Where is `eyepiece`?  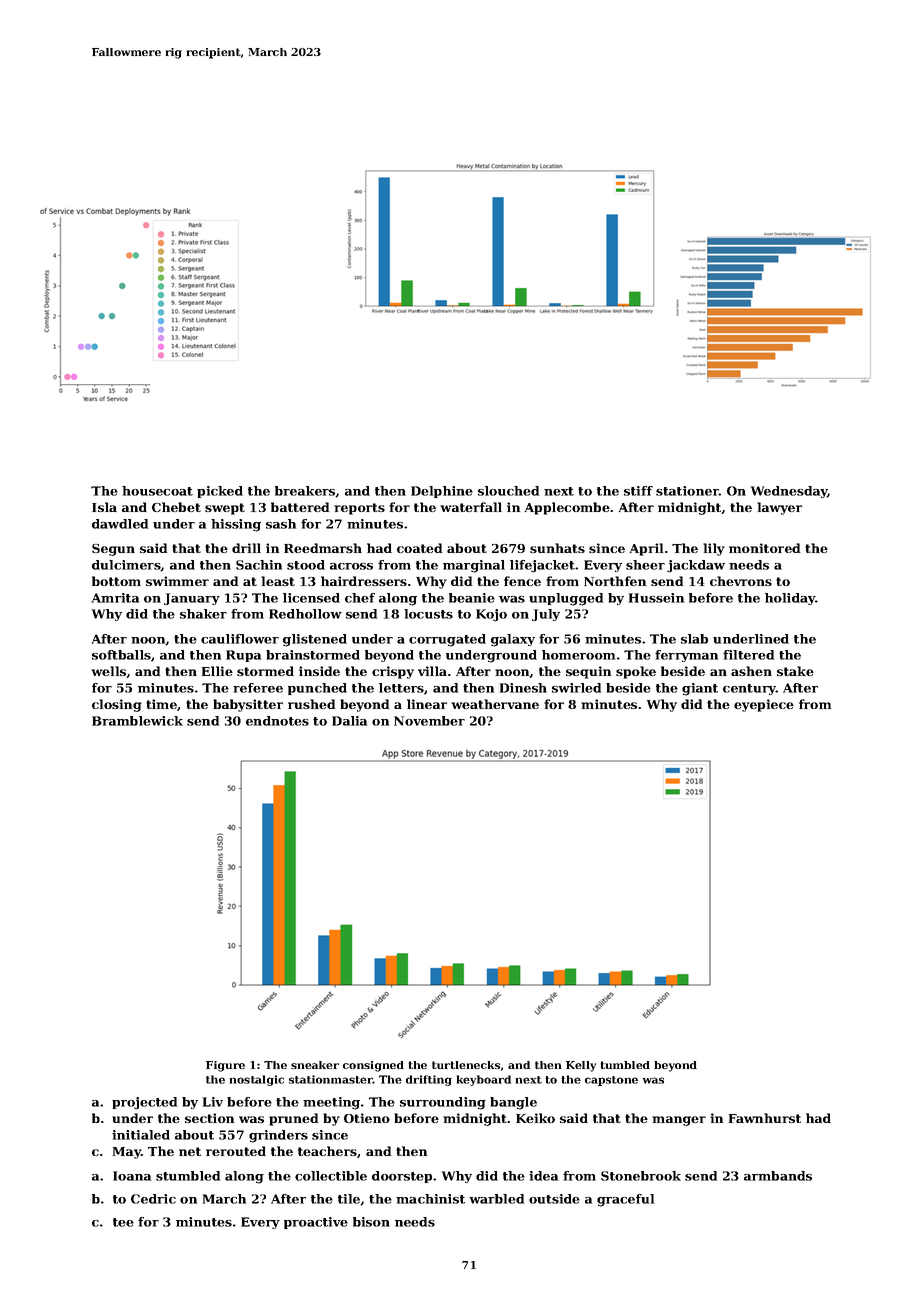 eyepiece is located at coordinates (764, 705).
